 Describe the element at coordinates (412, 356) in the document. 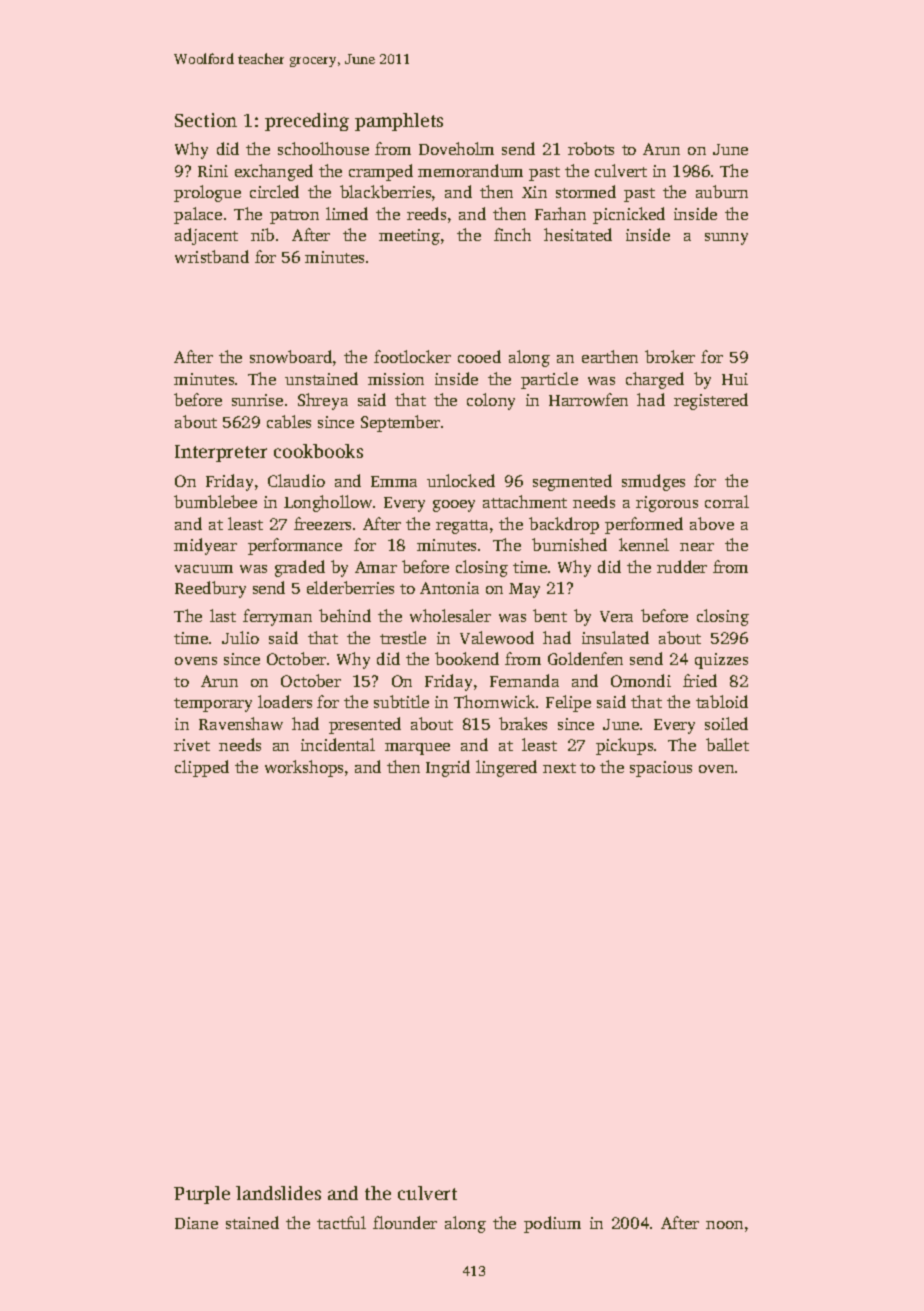

I see `footlocker` at that location.
